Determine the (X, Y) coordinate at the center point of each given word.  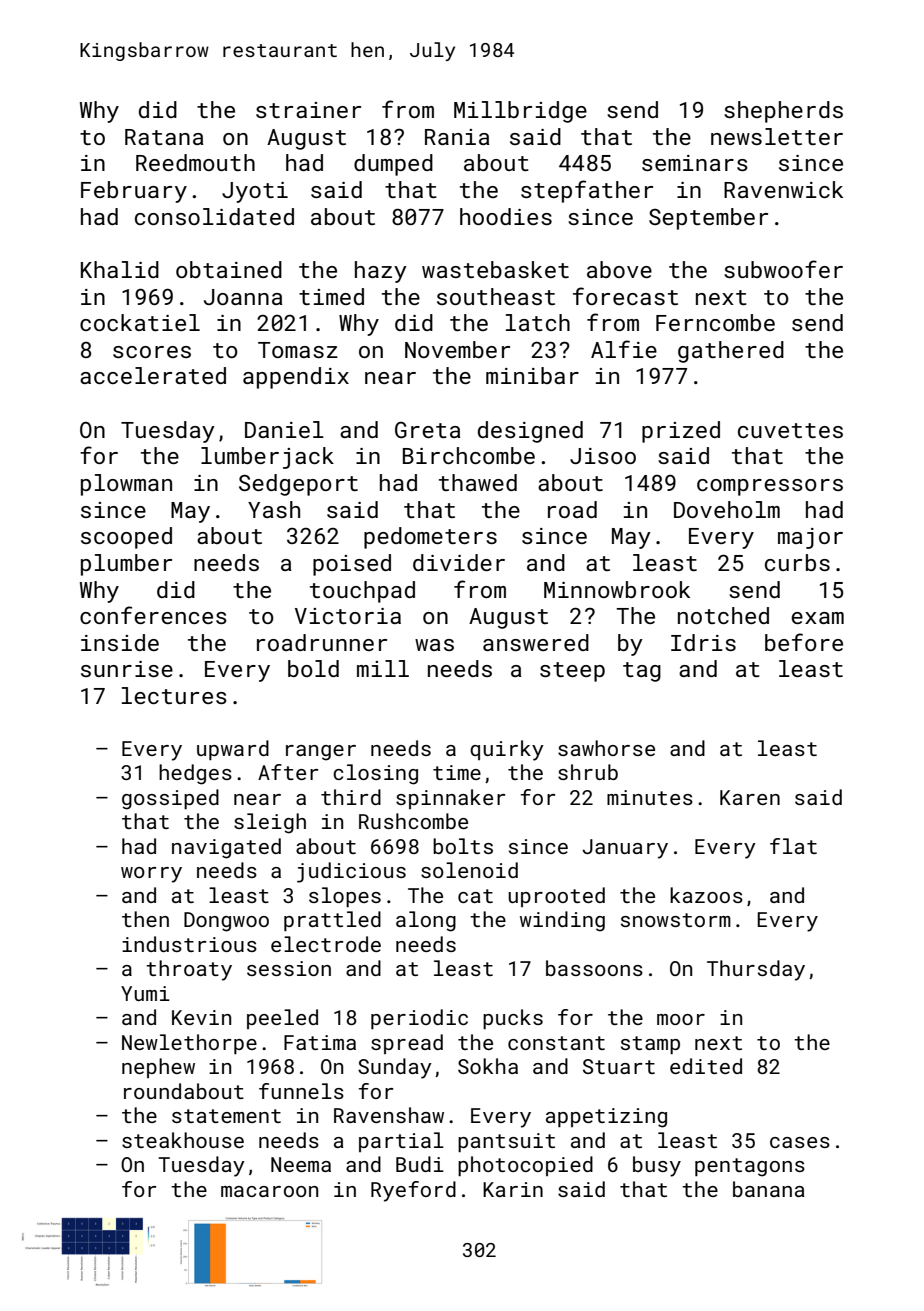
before (804, 642)
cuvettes (790, 430)
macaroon (269, 1191)
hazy (381, 272)
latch (538, 322)
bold (313, 668)
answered (536, 642)
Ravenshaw (389, 1115)
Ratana (164, 137)
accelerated (153, 375)
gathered (731, 352)
